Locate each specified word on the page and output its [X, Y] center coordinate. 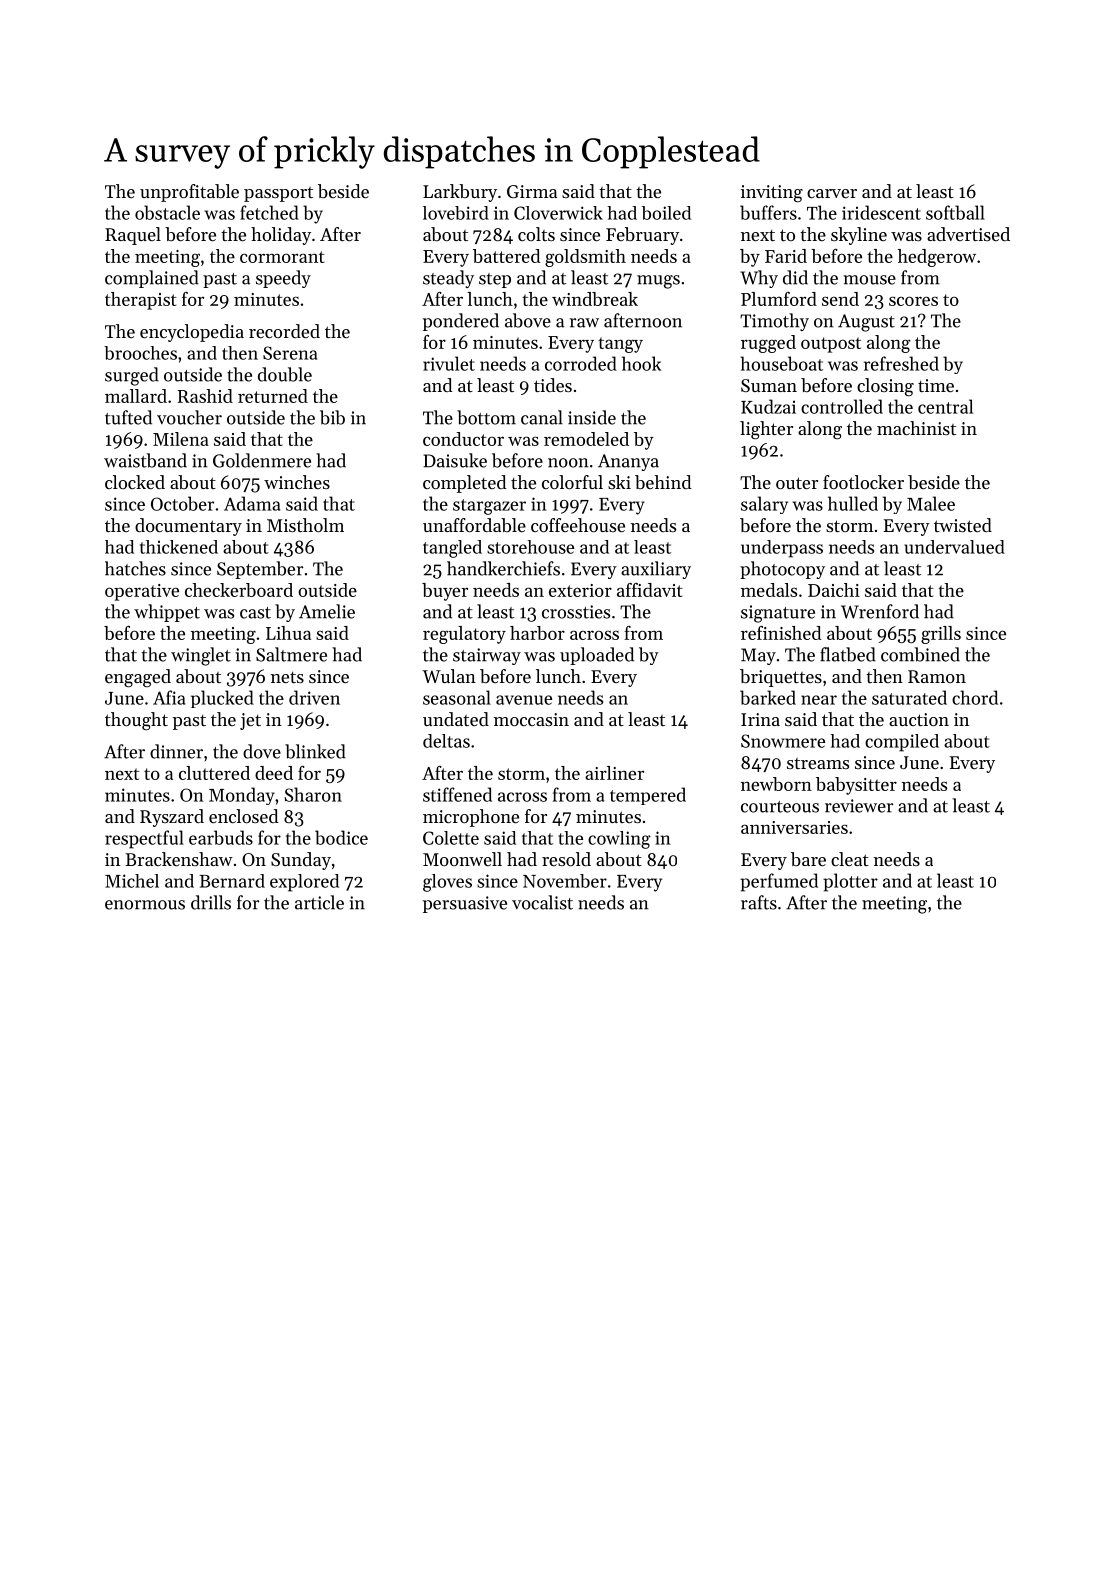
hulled [853, 503]
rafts [759, 902]
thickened [179, 547]
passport [278, 194]
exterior [580, 590]
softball [955, 212]
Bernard [232, 881]
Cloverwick [558, 213]
